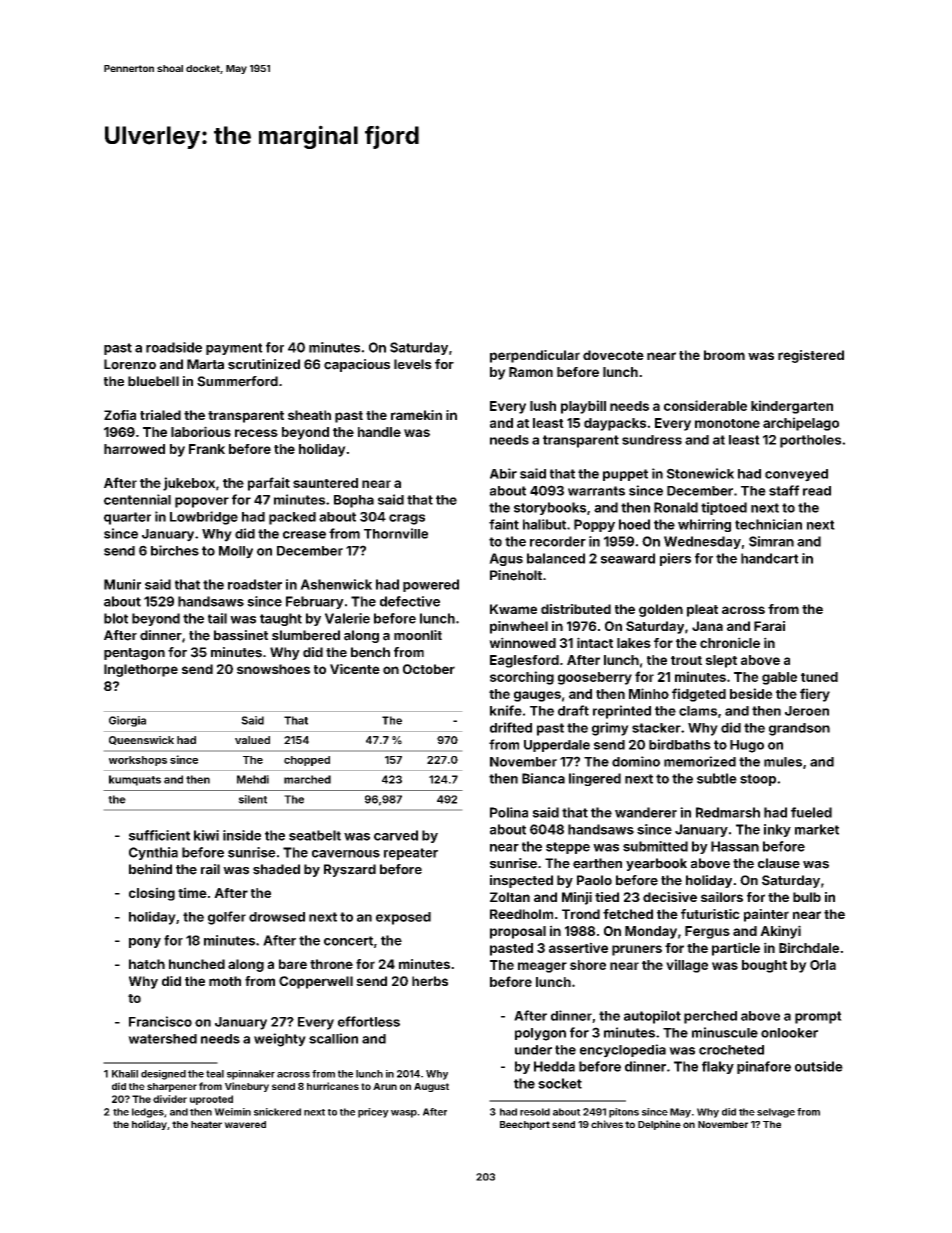 Image resolution: width=952 pixels, height=1233 pixels. Describe the element at coordinates (206, 1124) in the document. I see `heater` at that location.
